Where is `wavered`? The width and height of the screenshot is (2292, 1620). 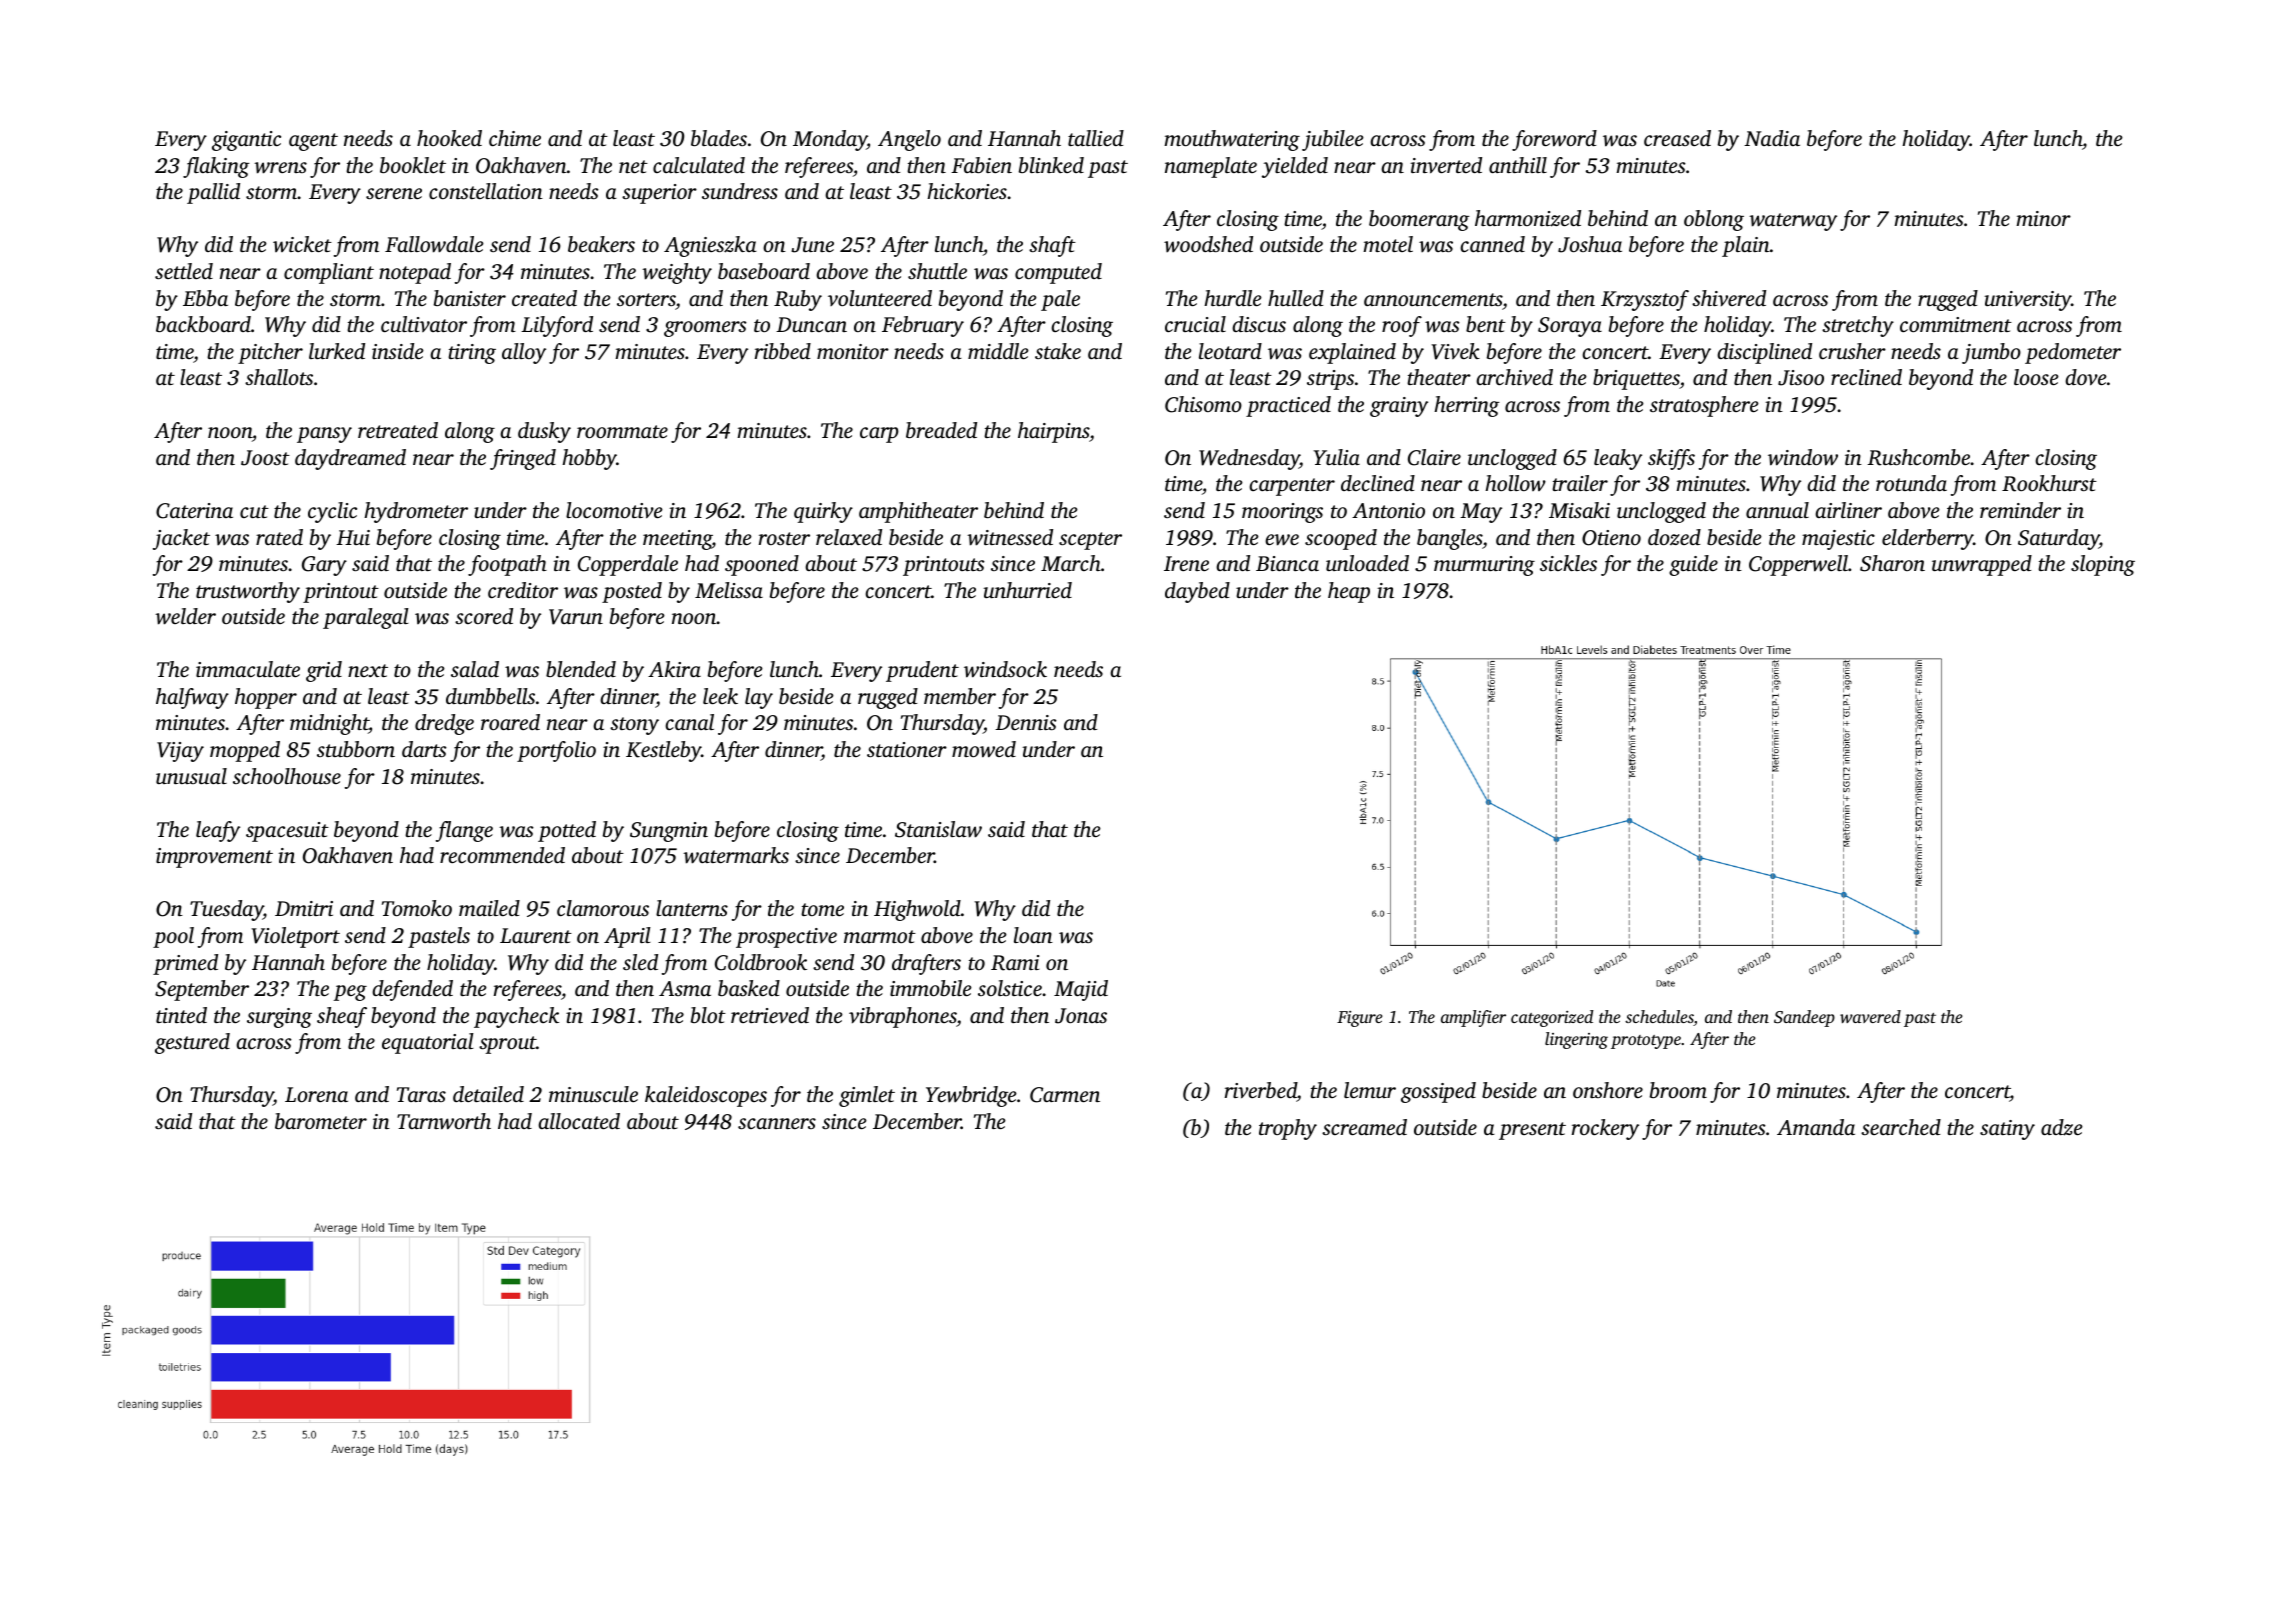
wavered is located at coordinates (1870, 1016).
